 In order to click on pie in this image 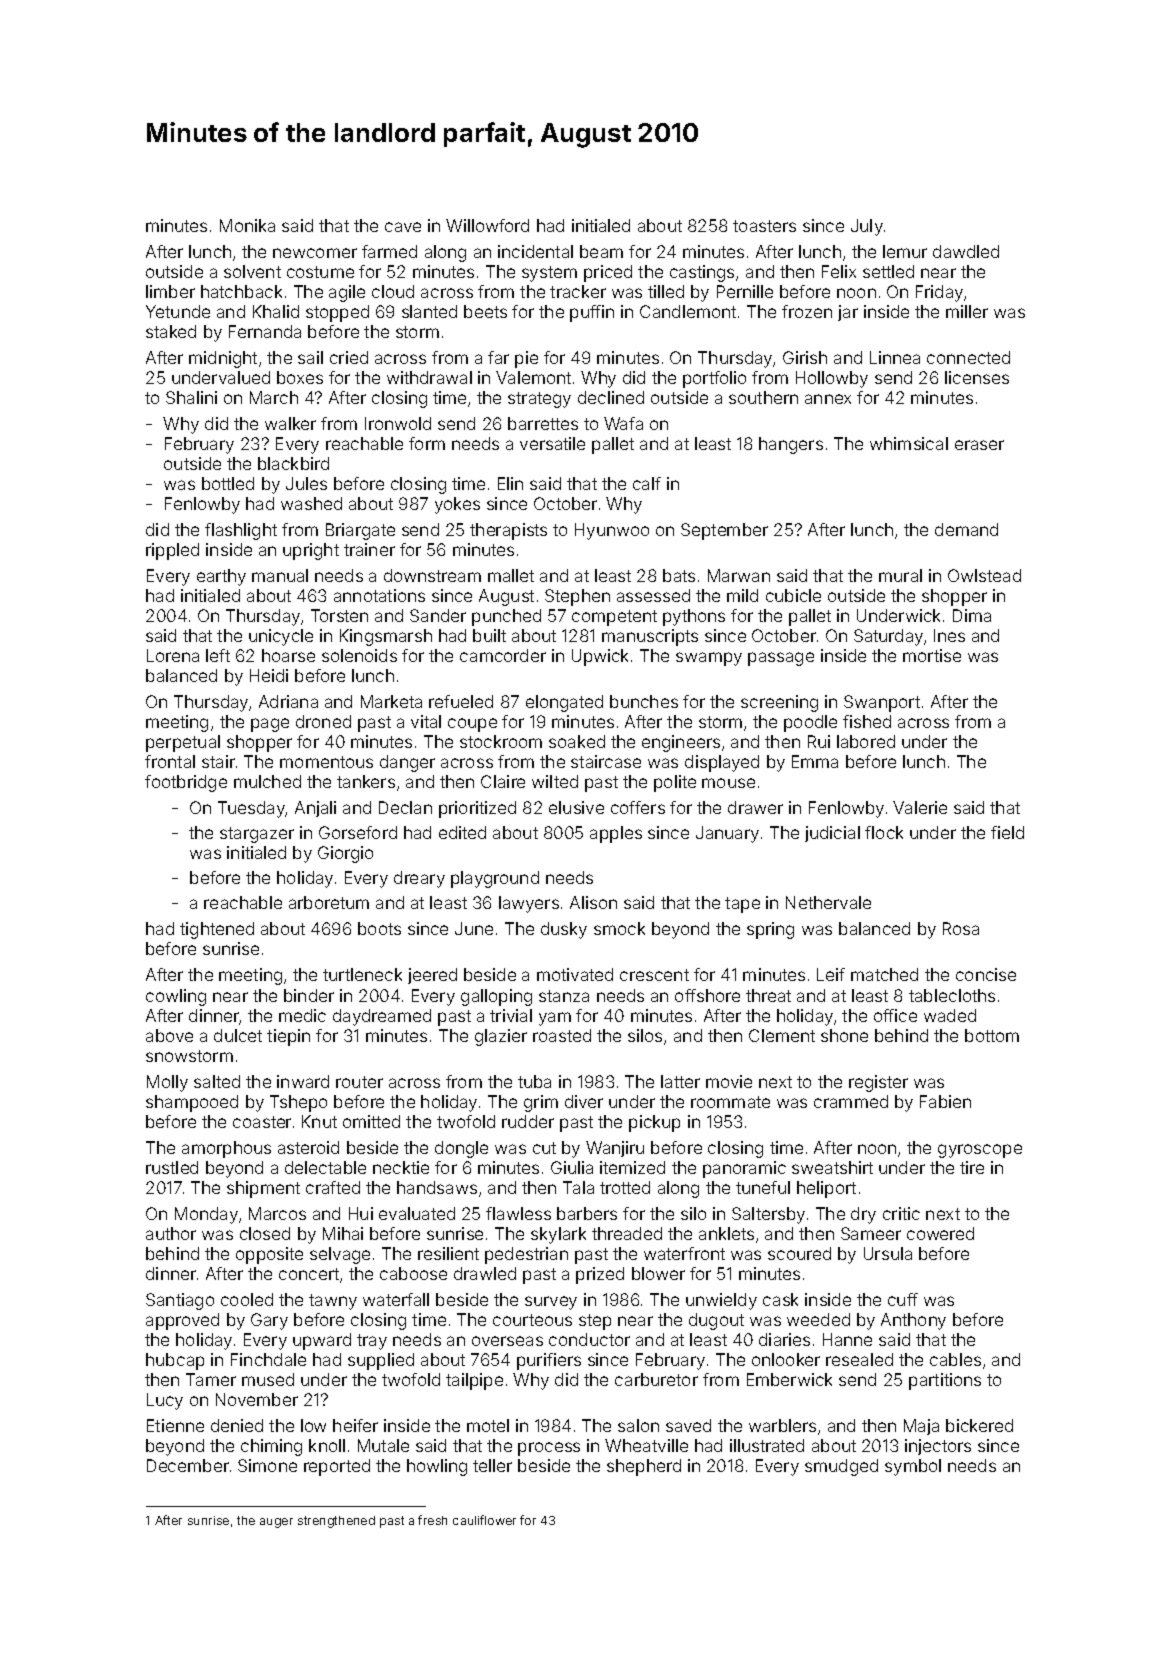, I will do `click(526, 359)`.
